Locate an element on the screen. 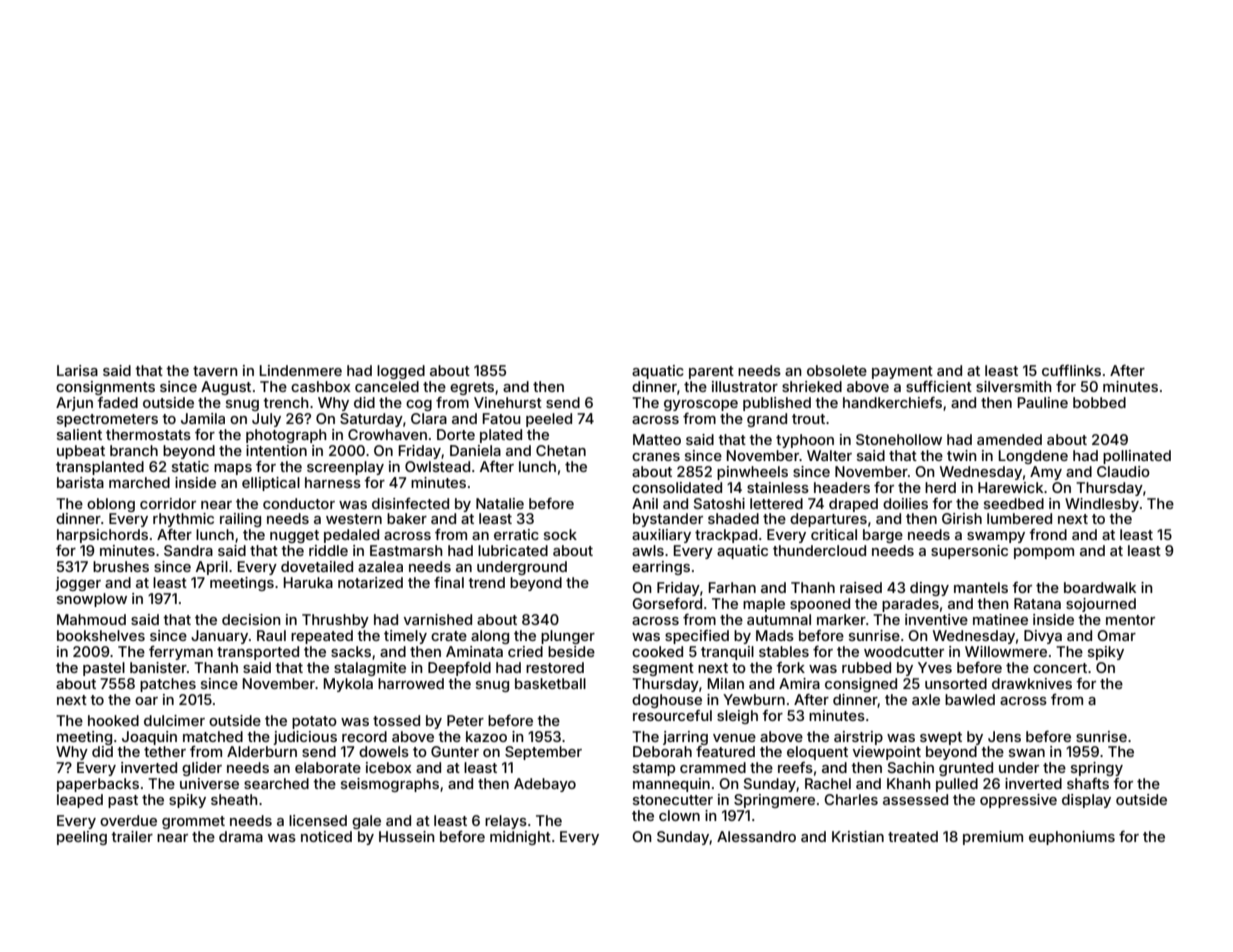  fork is located at coordinates (790, 667).
